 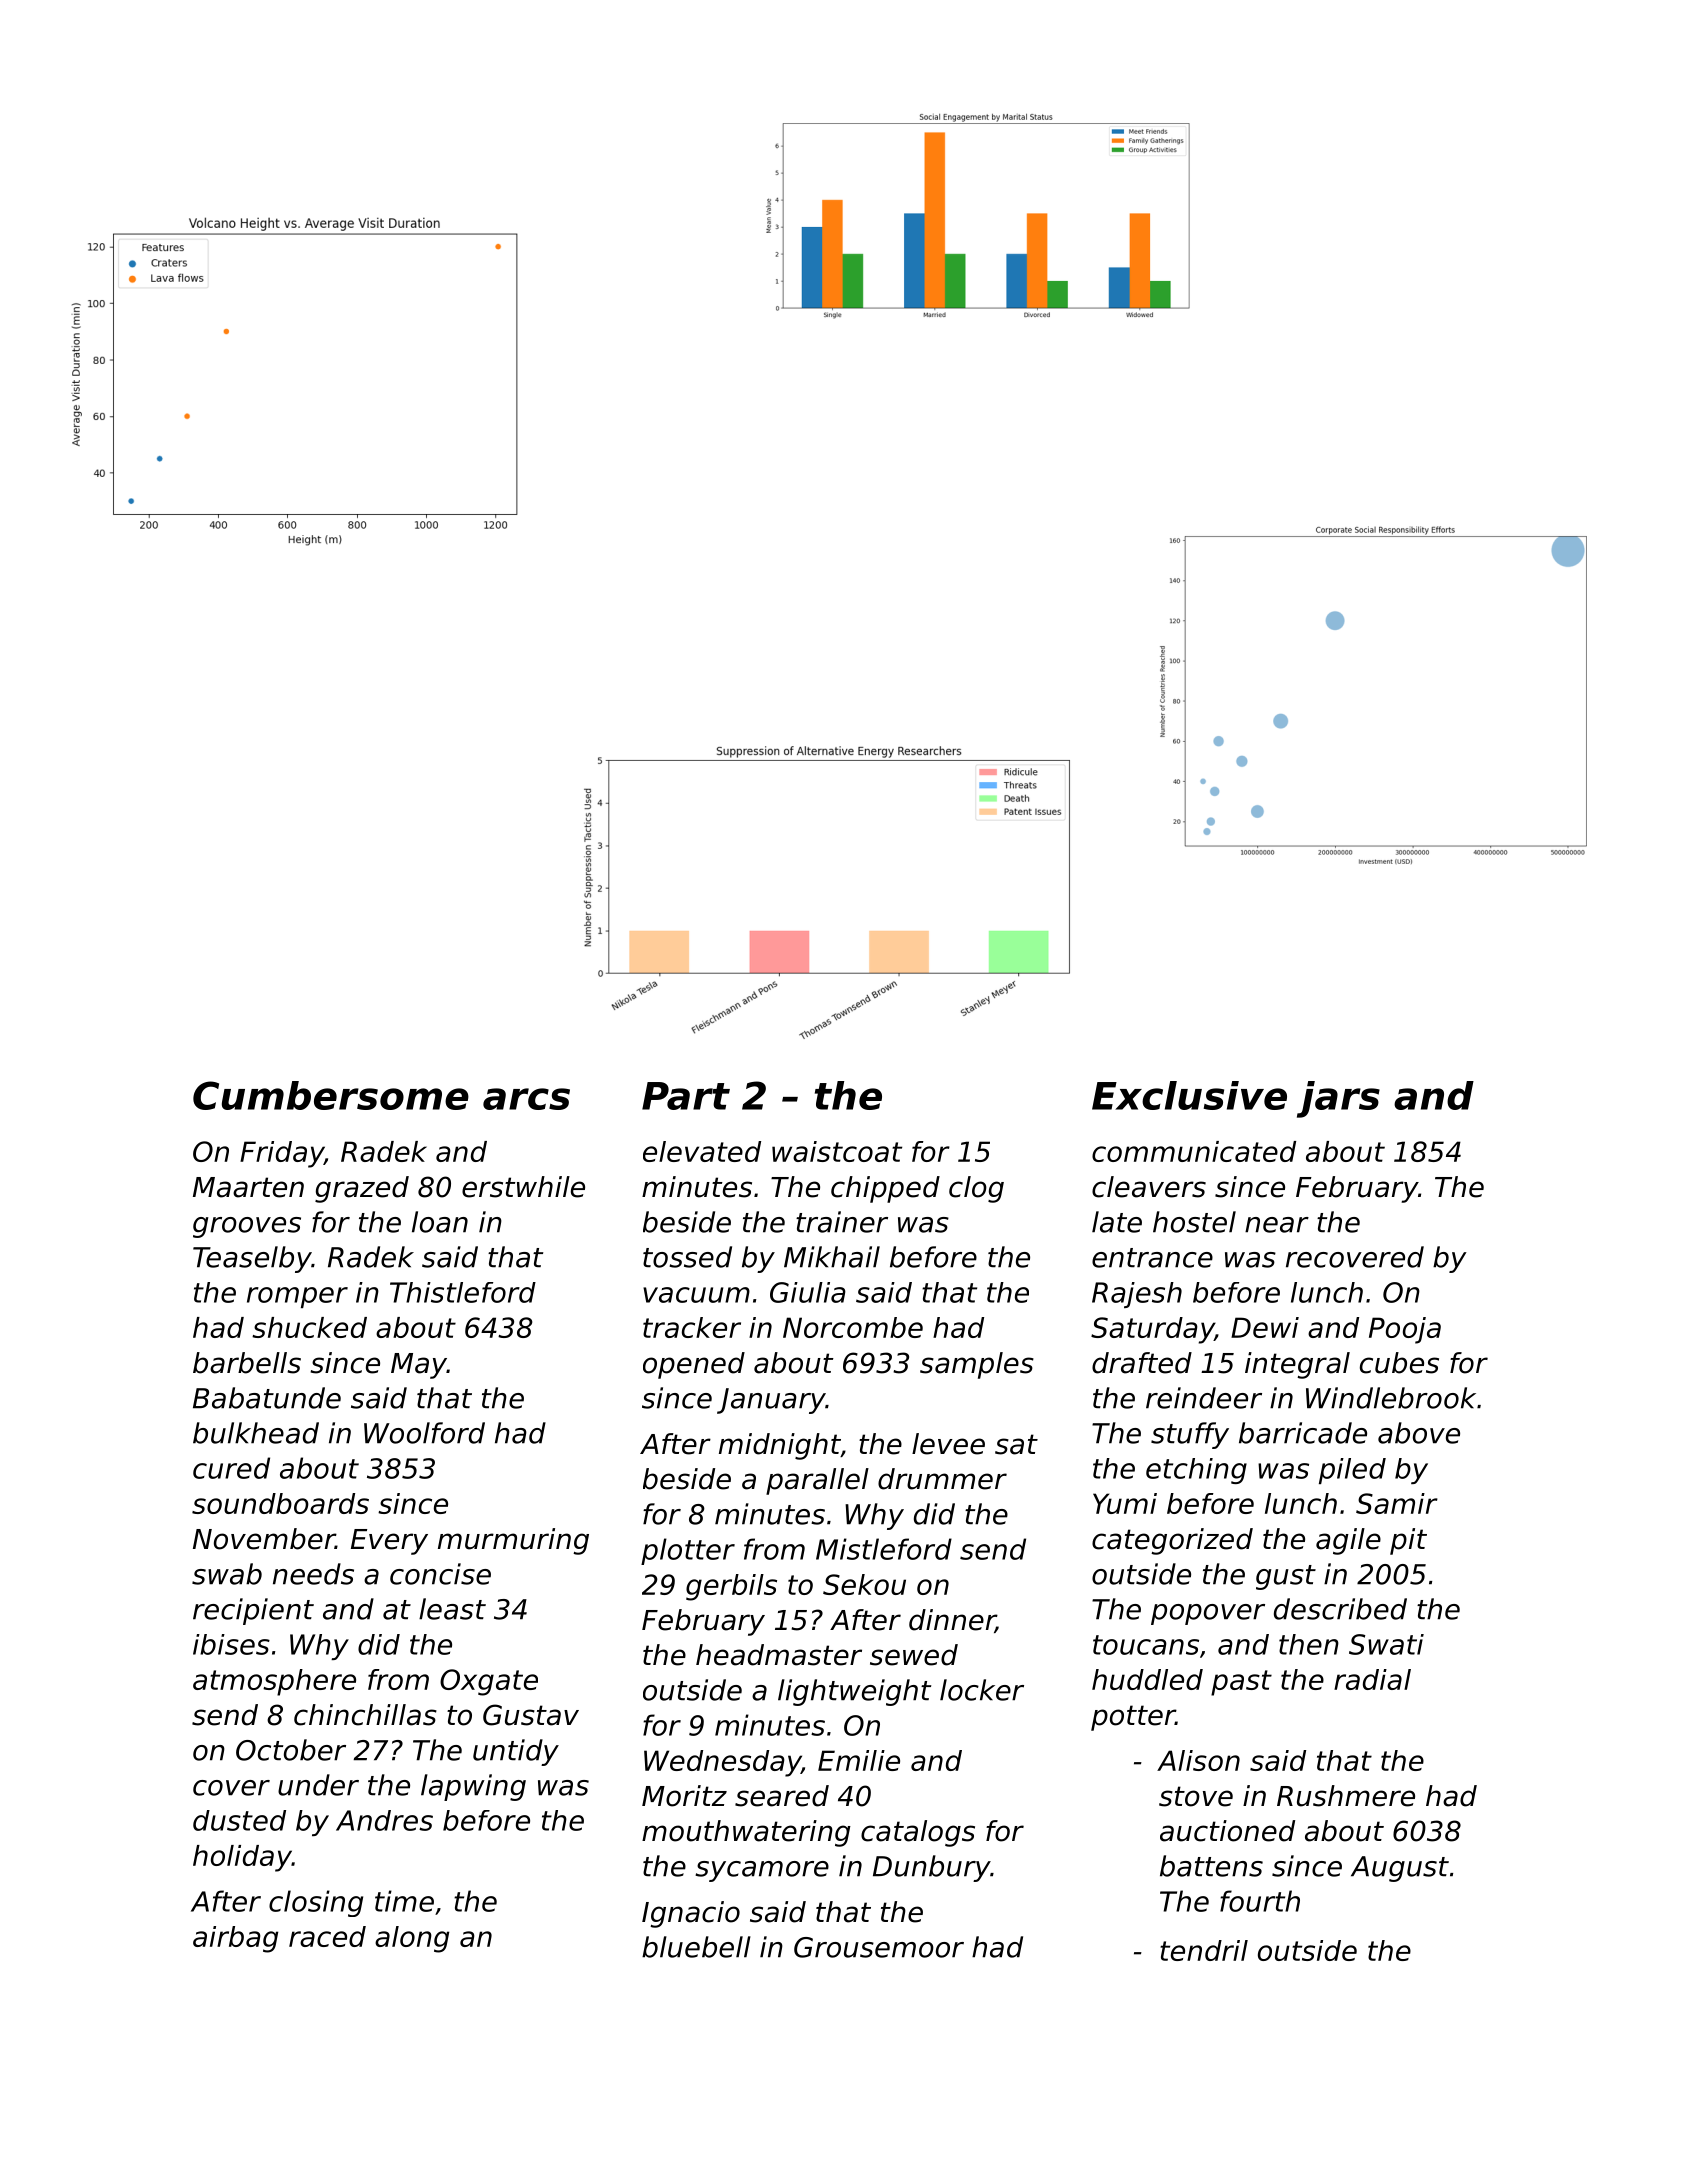 I want to click on shucked, so click(x=309, y=1327).
